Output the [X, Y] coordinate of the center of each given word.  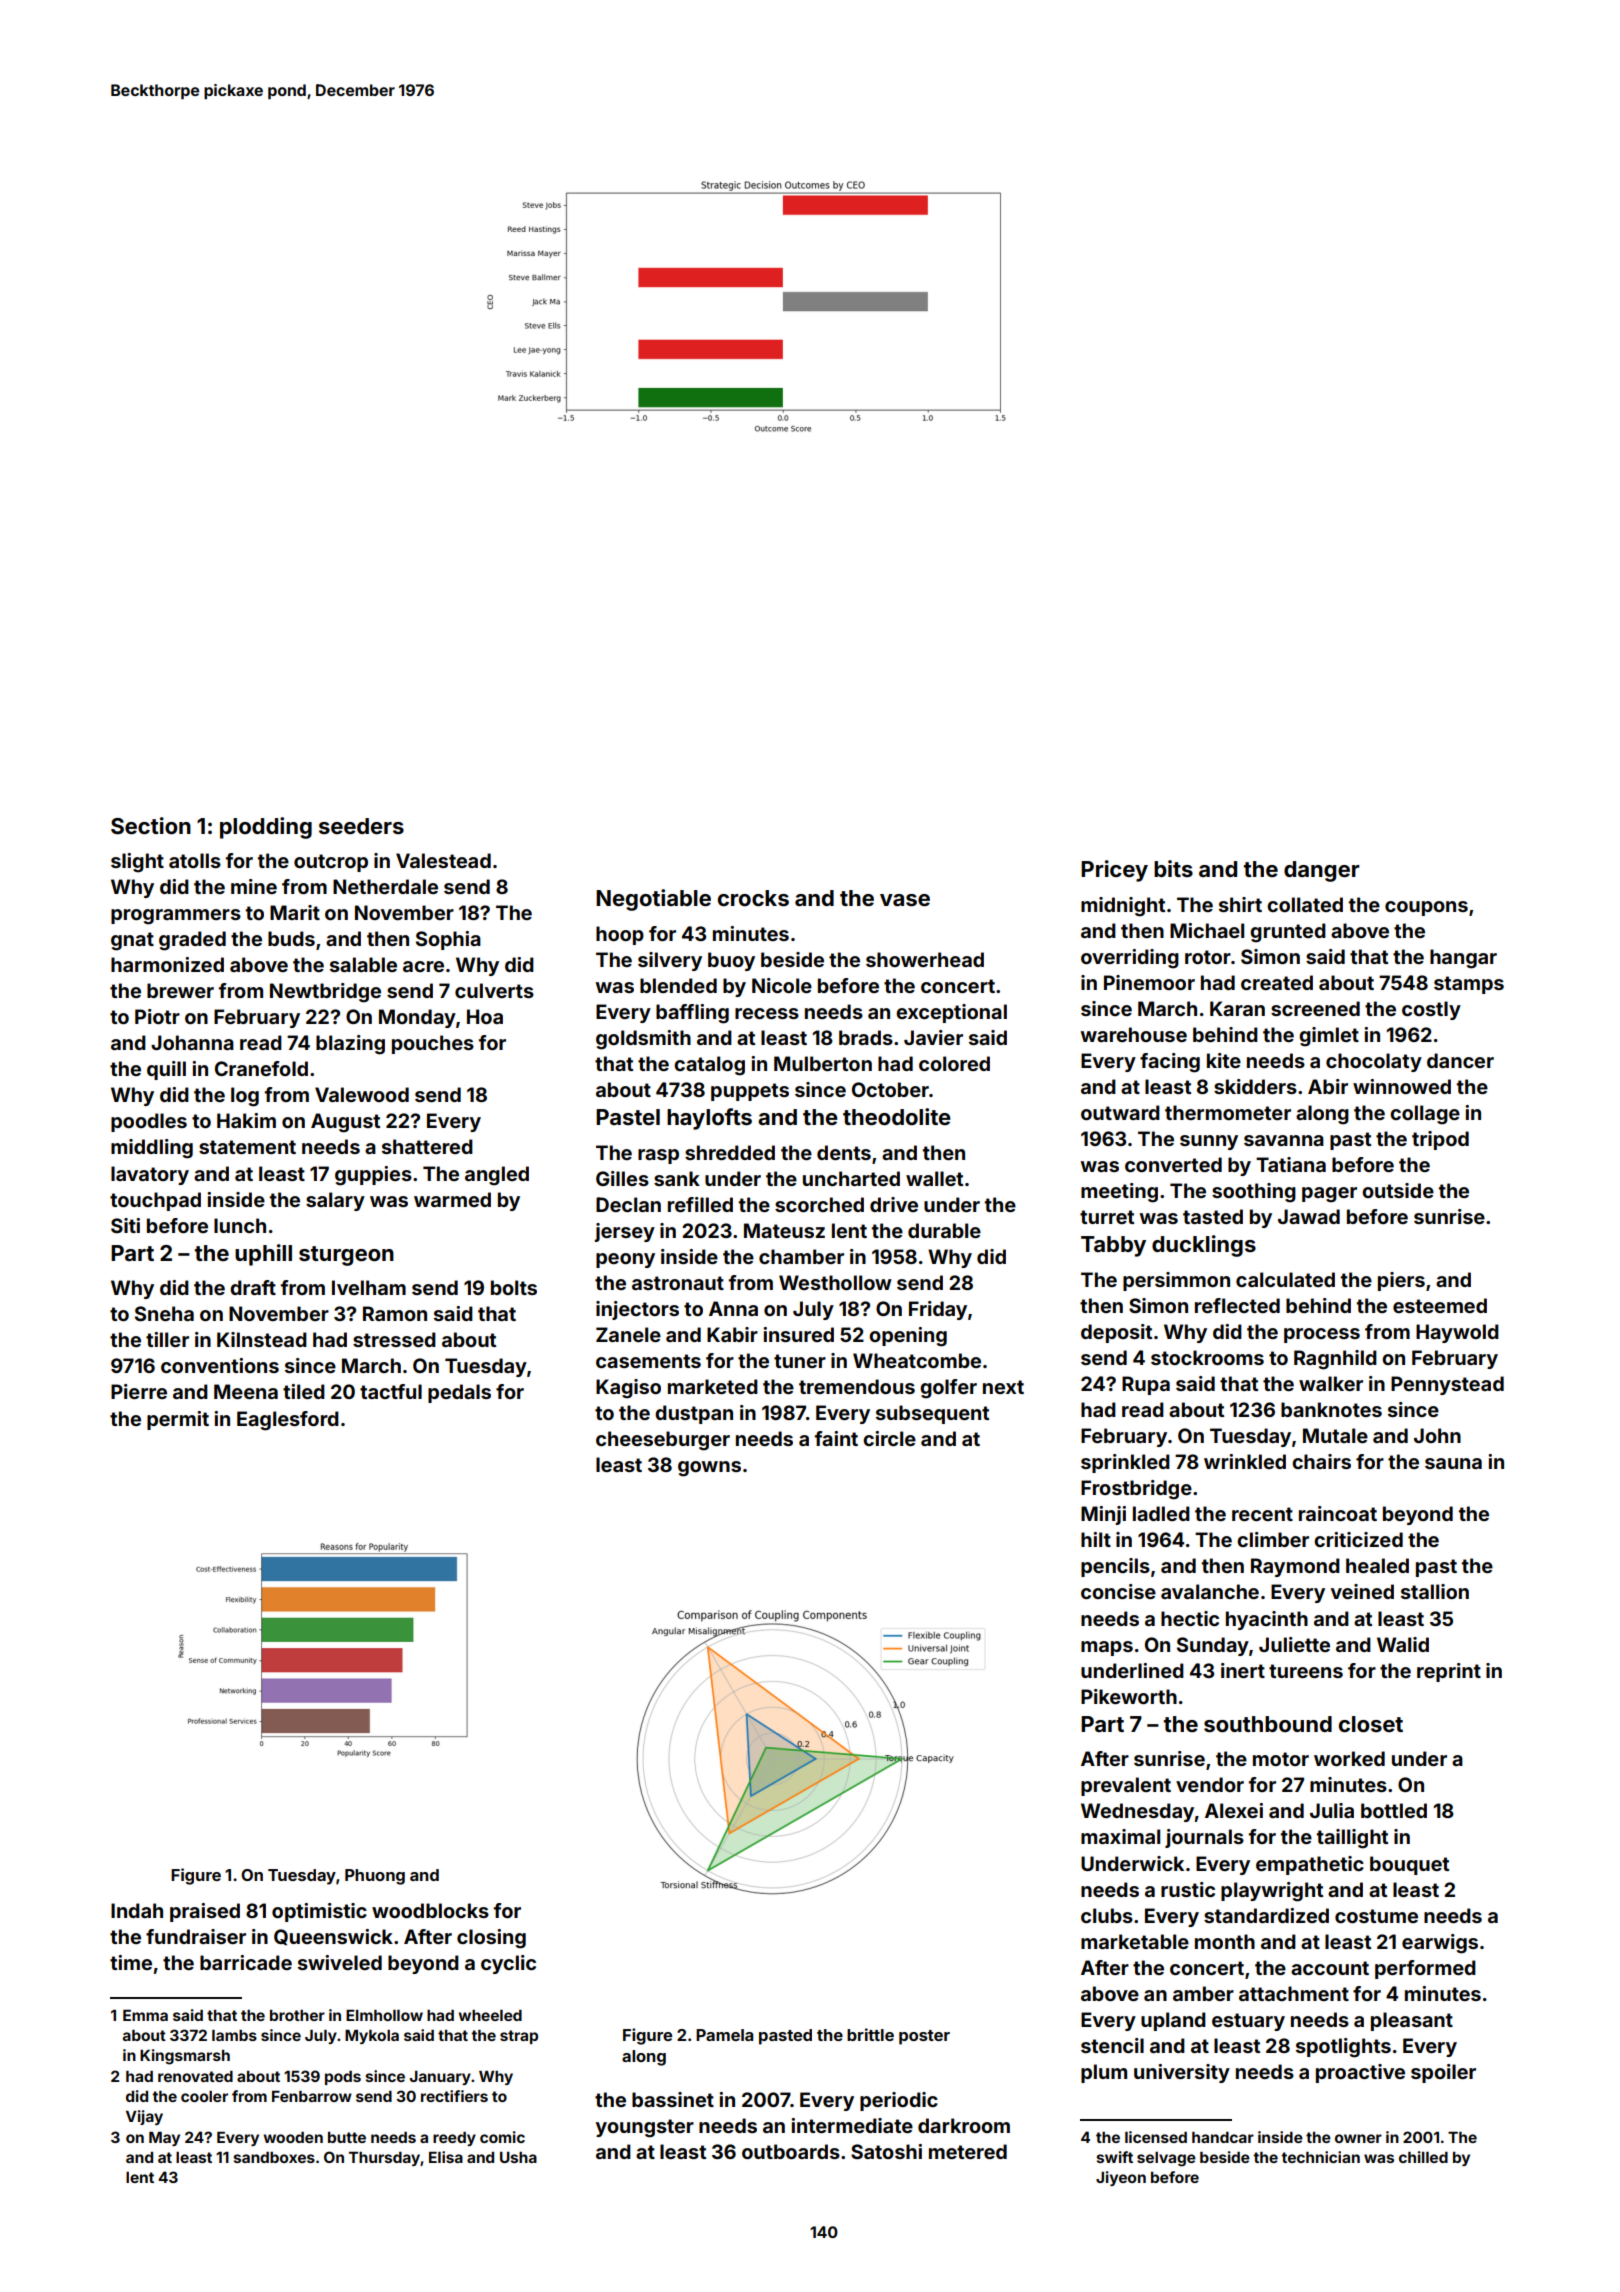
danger [1322, 871]
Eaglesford [288, 1421]
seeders [361, 826]
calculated [1285, 1279]
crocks [753, 898]
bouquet [1409, 1865]
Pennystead [1447, 1385]
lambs [234, 2035]
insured [798, 1334]
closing [491, 1939]
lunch [240, 1225]
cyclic [508, 1964]
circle [889, 1438]
